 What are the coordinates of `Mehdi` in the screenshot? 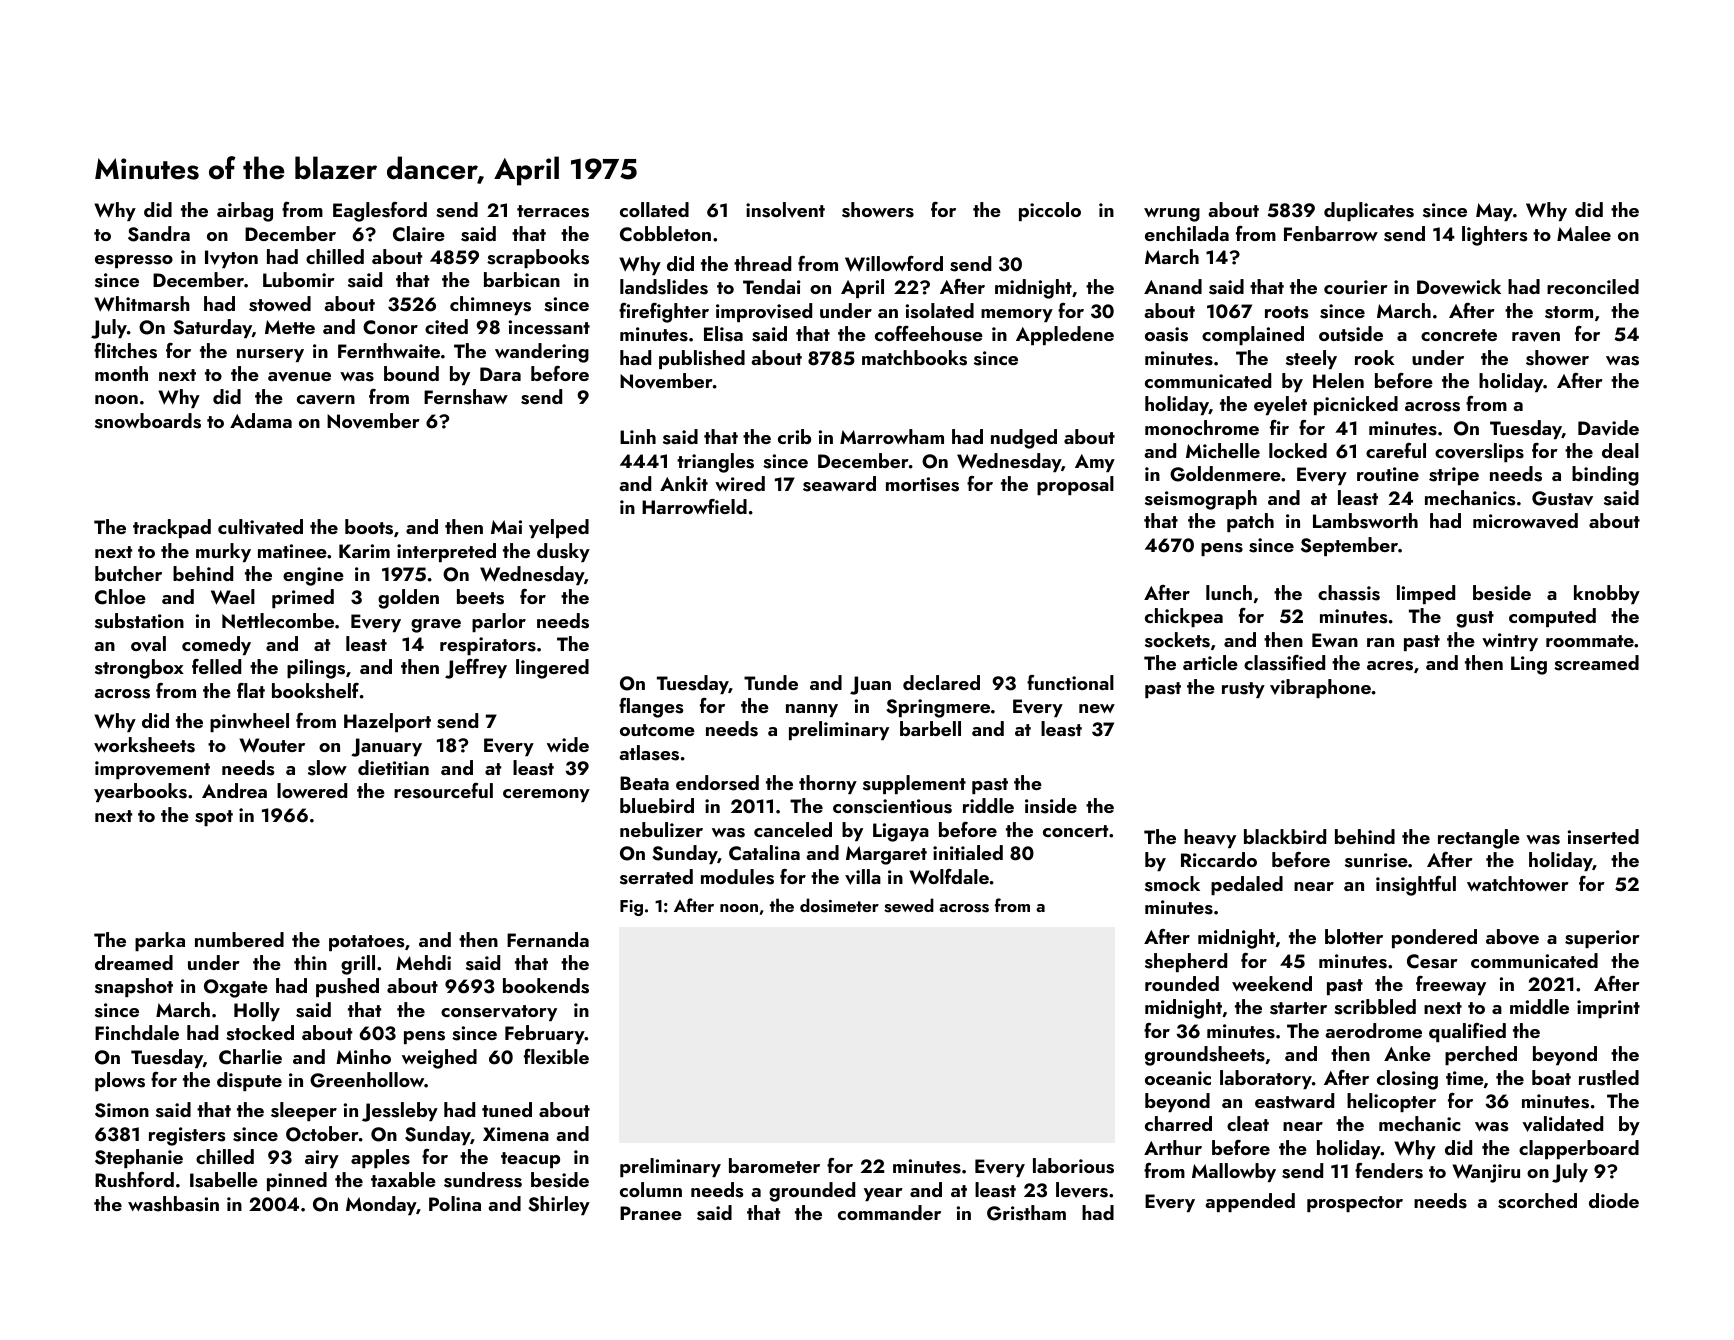 It's located at (423, 962).
